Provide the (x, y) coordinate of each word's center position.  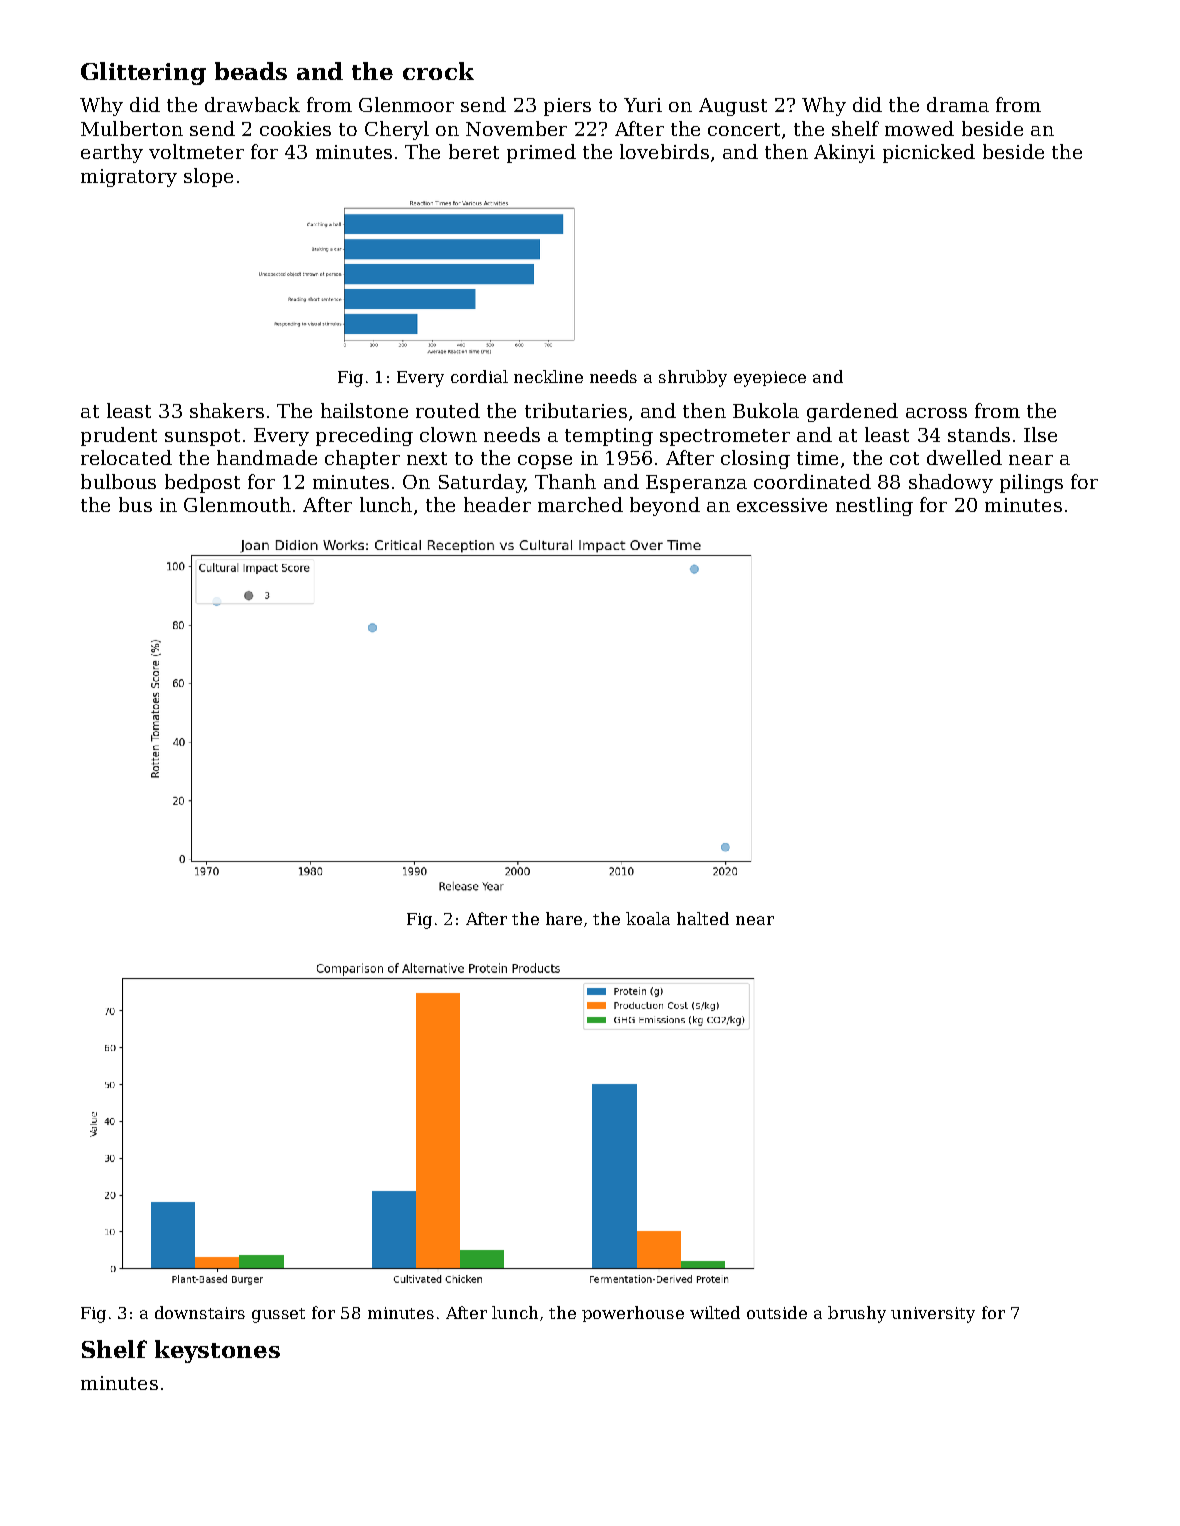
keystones (217, 1351)
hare (564, 918)
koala (648, 918)
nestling (874, 506)
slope (208, 177)
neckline (548, 376)
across (936, 413)
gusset (278, 1315)
